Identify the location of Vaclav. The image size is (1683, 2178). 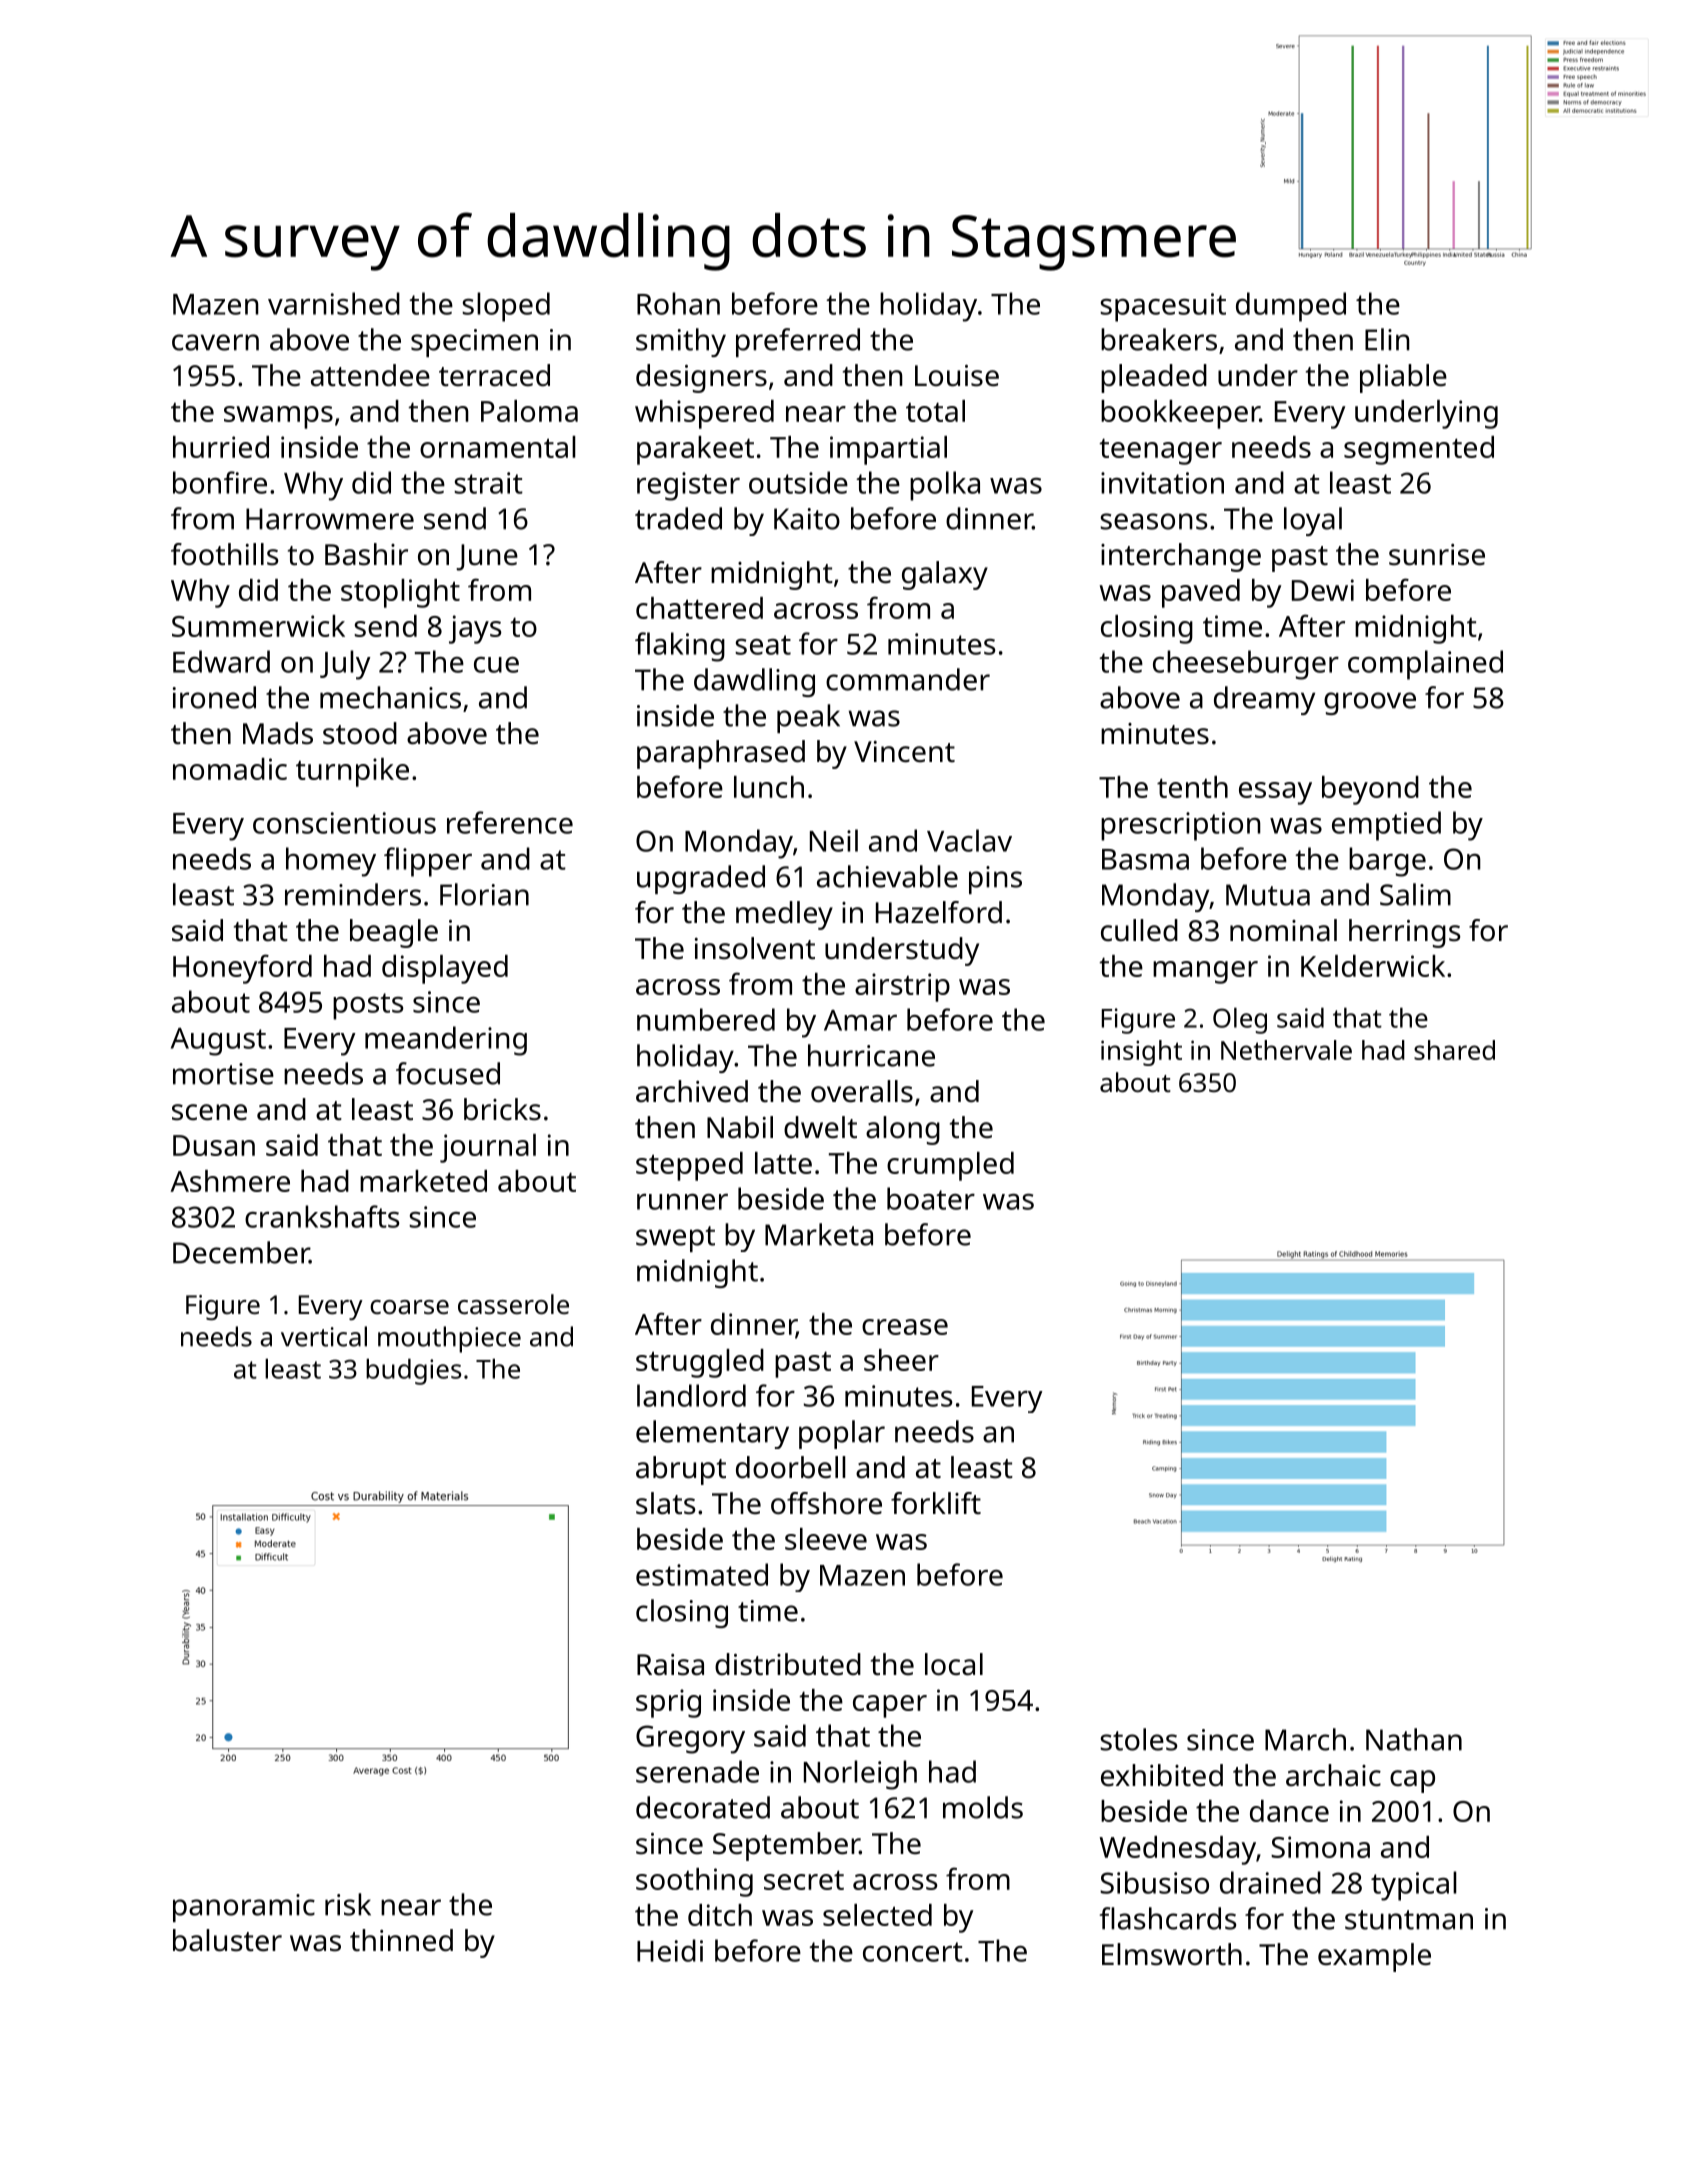
(969, 840).
